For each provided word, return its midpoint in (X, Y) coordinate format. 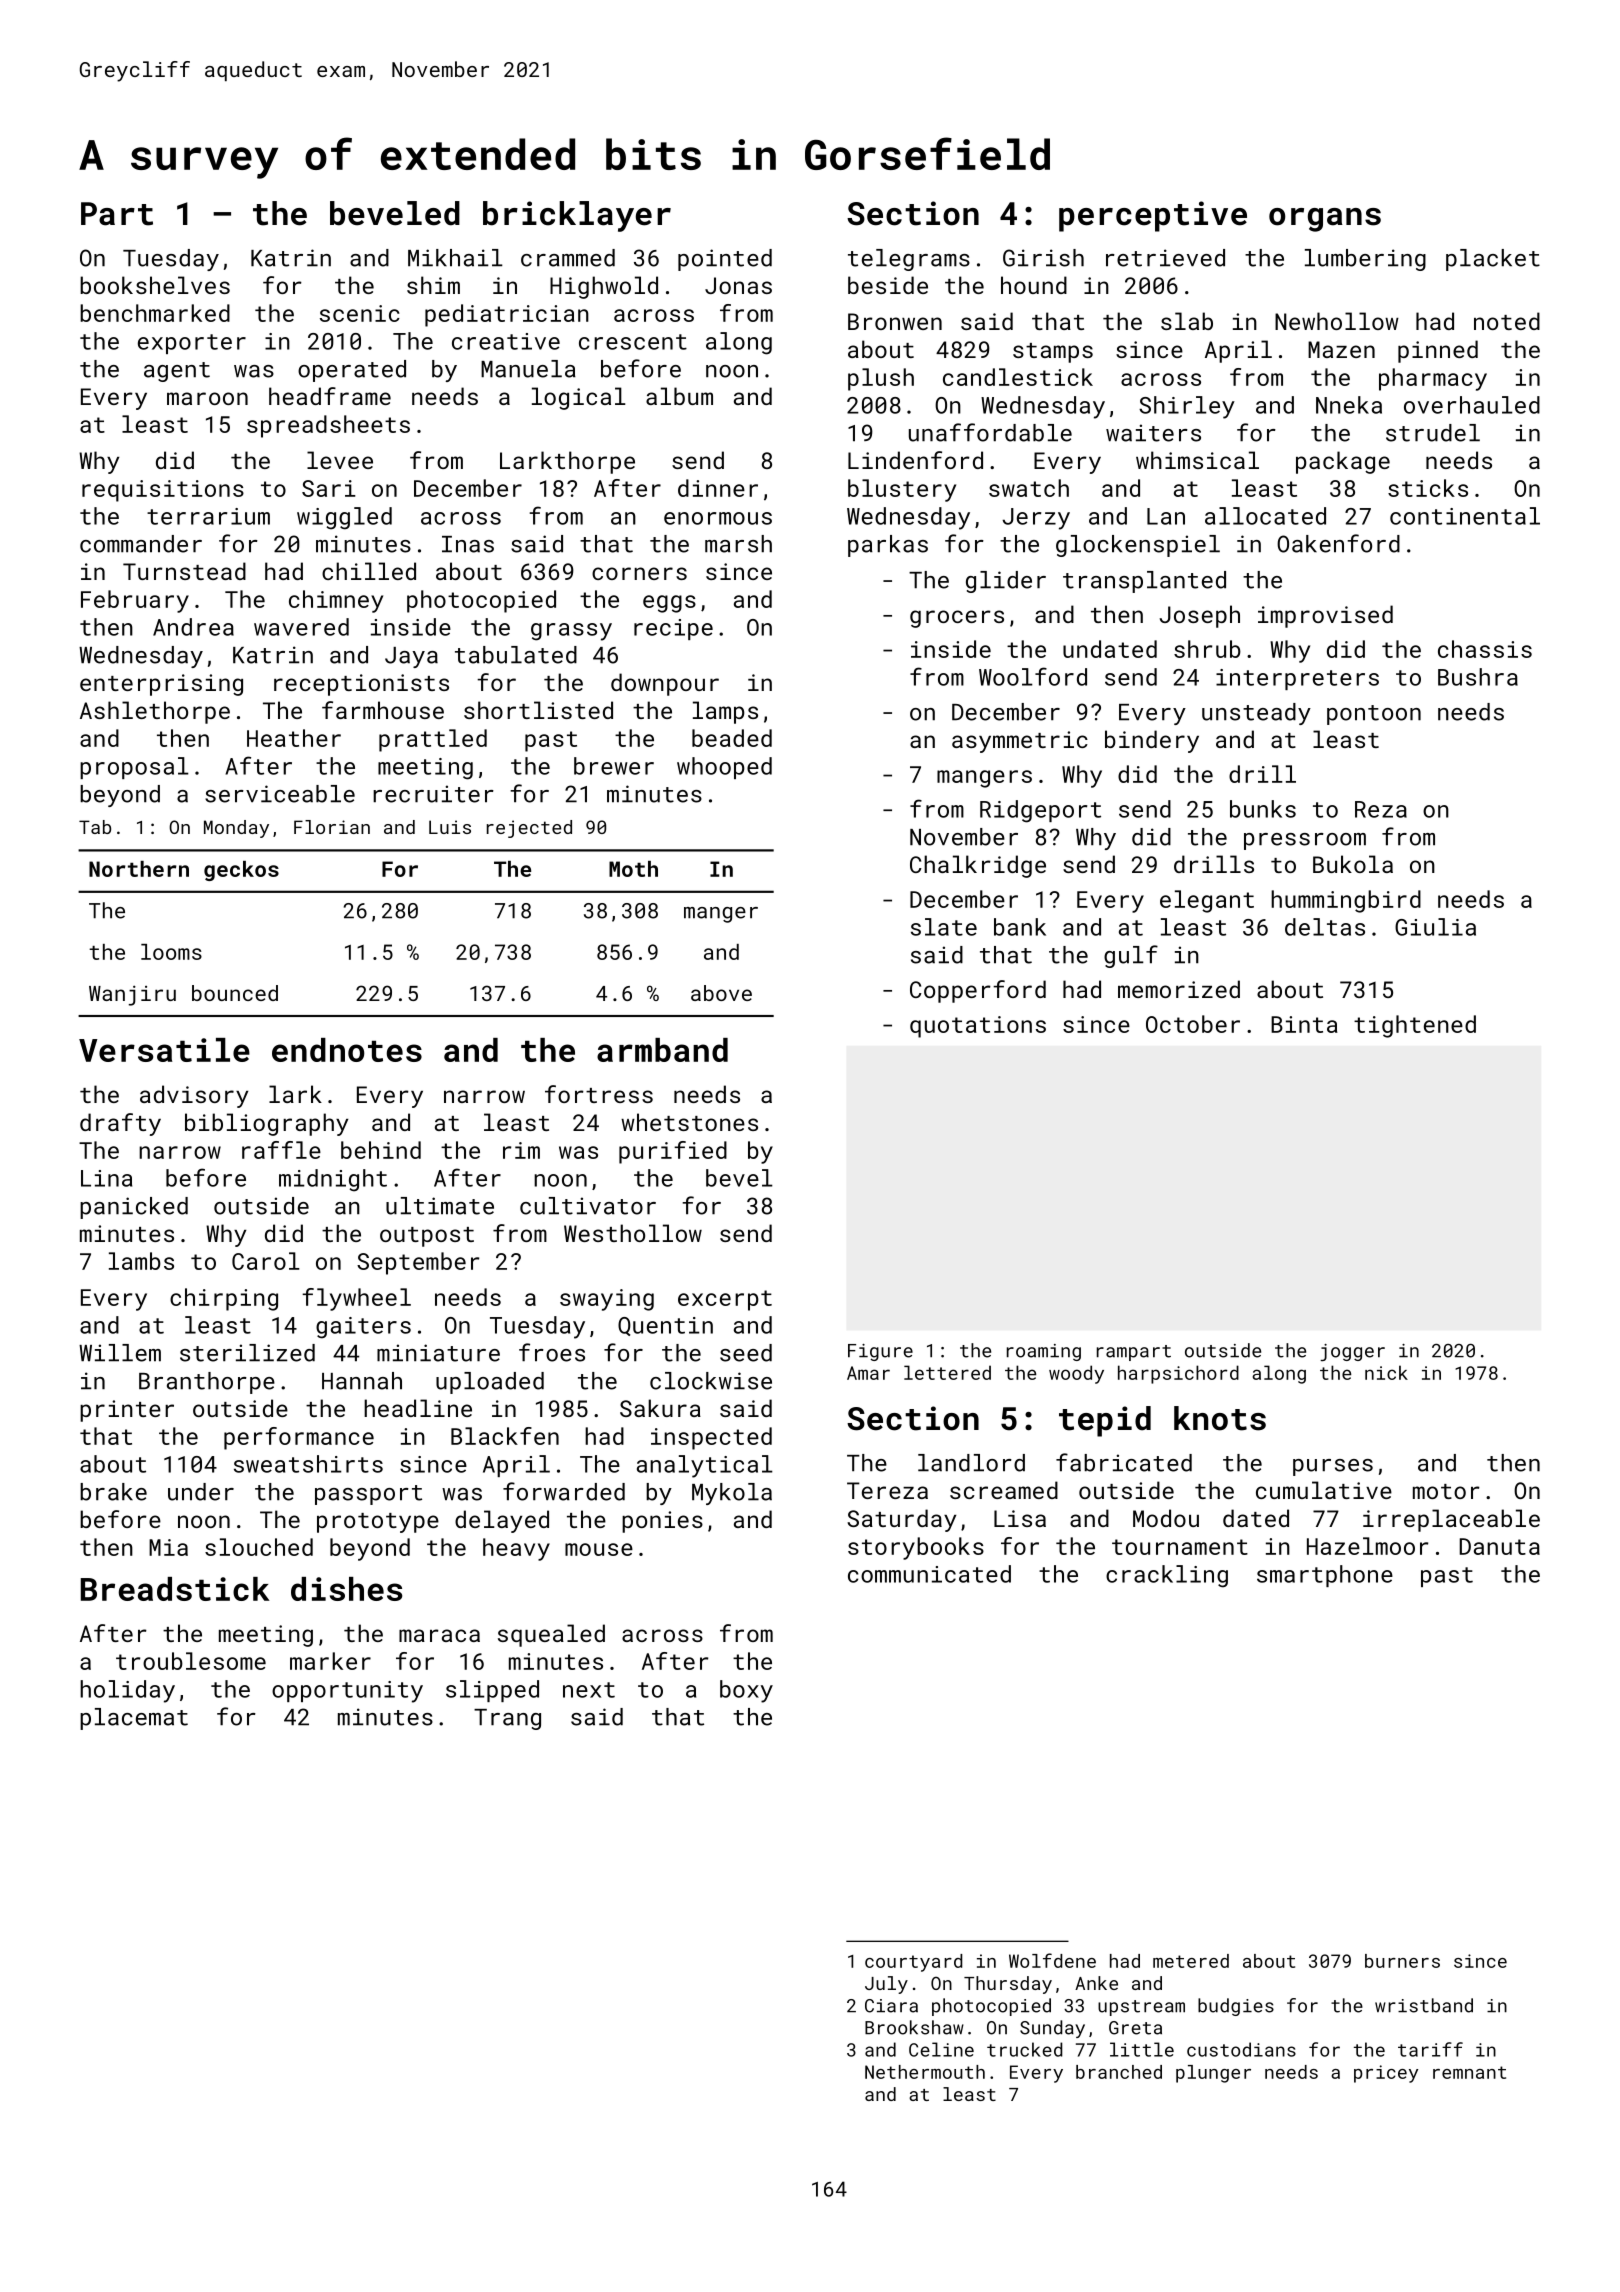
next (589, 1690)
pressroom (1305, 841)
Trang (507, 1719)
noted (1507, 321)
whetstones (689, 1122)
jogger (1352, 1352)
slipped (492, 1691)
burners (1402, 1961)
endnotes (347, 1050)
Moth (633, 869)
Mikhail (455, 258)
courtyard (913, 1963)
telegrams (909, 260)
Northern (139, 869)
